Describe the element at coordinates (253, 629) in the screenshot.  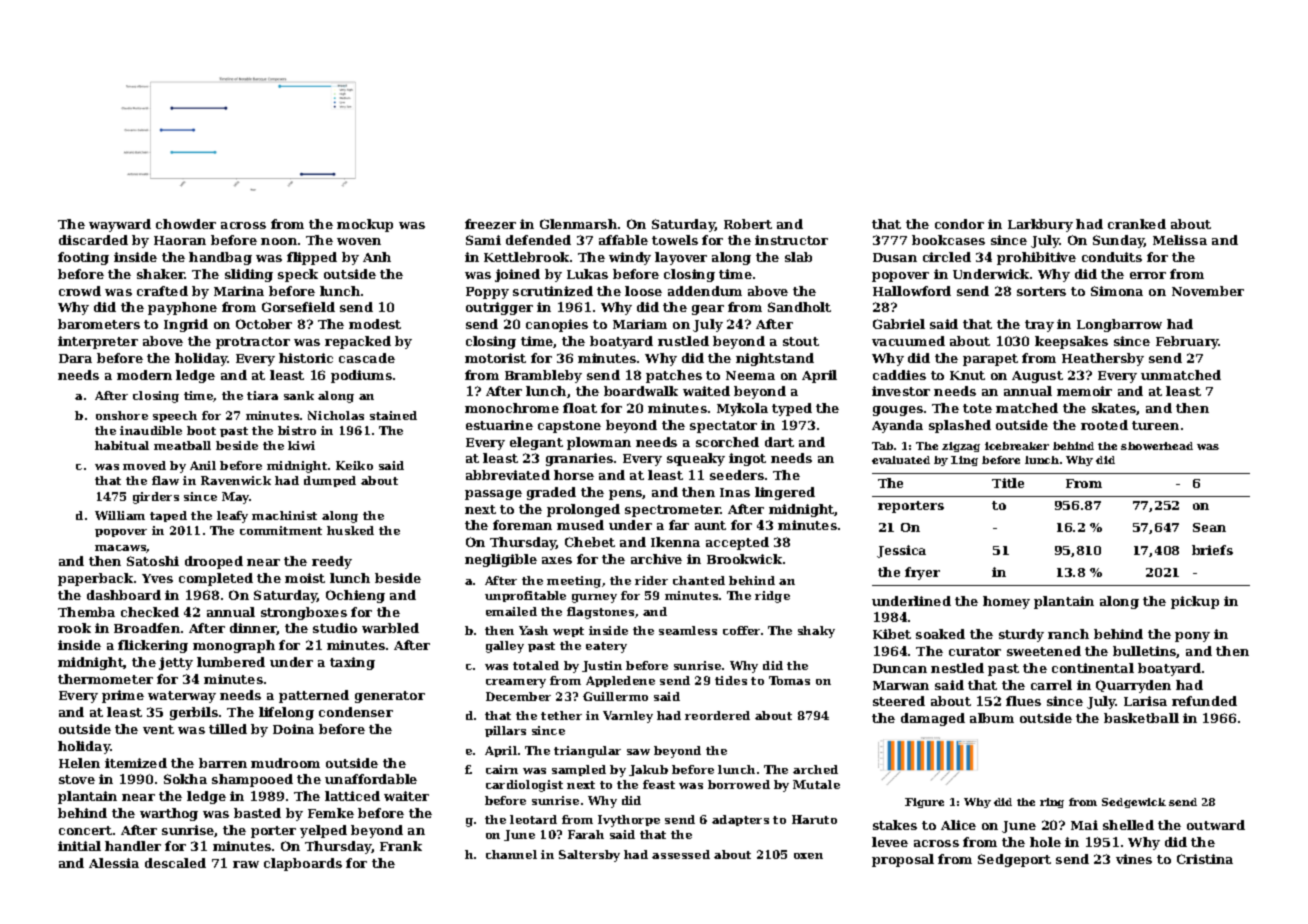
I see `dinner` at that location.
